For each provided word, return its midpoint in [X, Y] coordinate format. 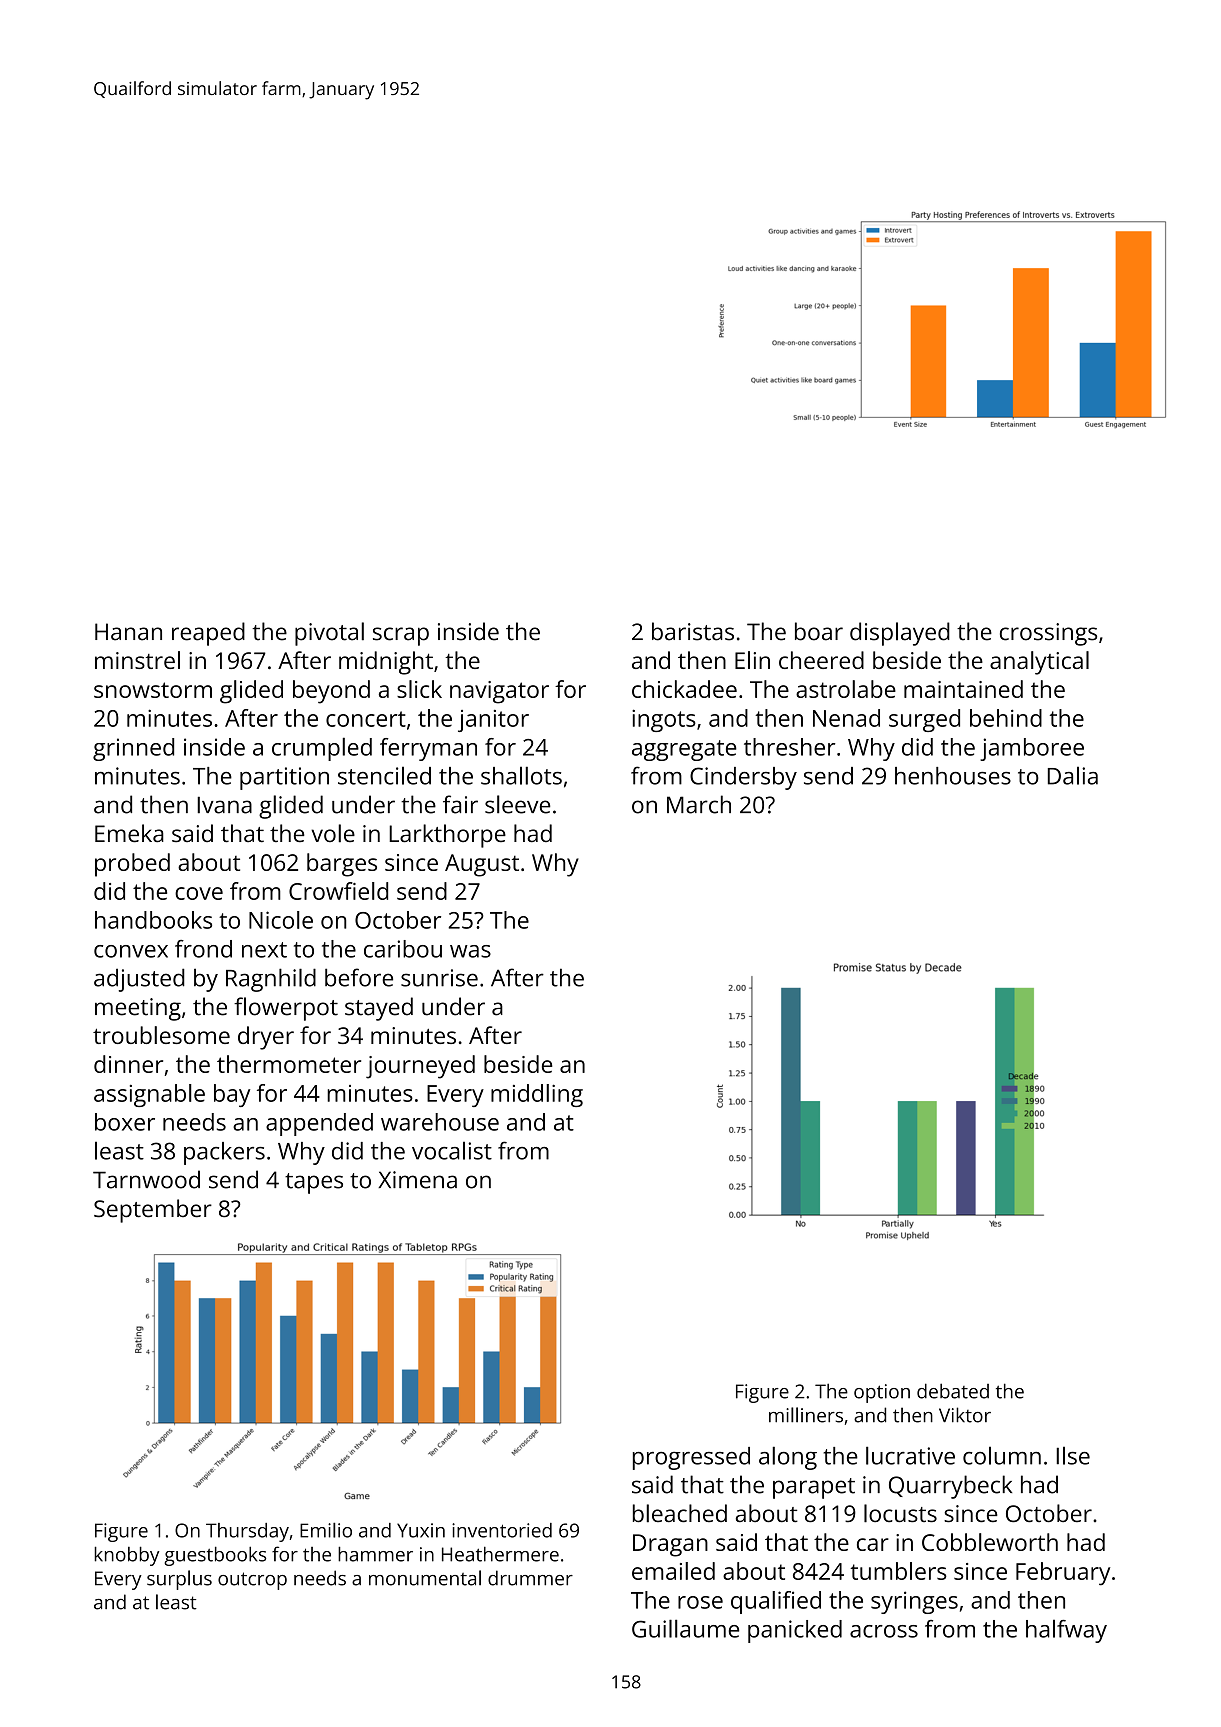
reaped [208, 634]
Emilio [326, 1530]
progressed [691, 1458]
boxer [125, 1122]
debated [953, 1391]
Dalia [1073, 775]
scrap [401, 636]
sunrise [439, 978]
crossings [1048, 634]
